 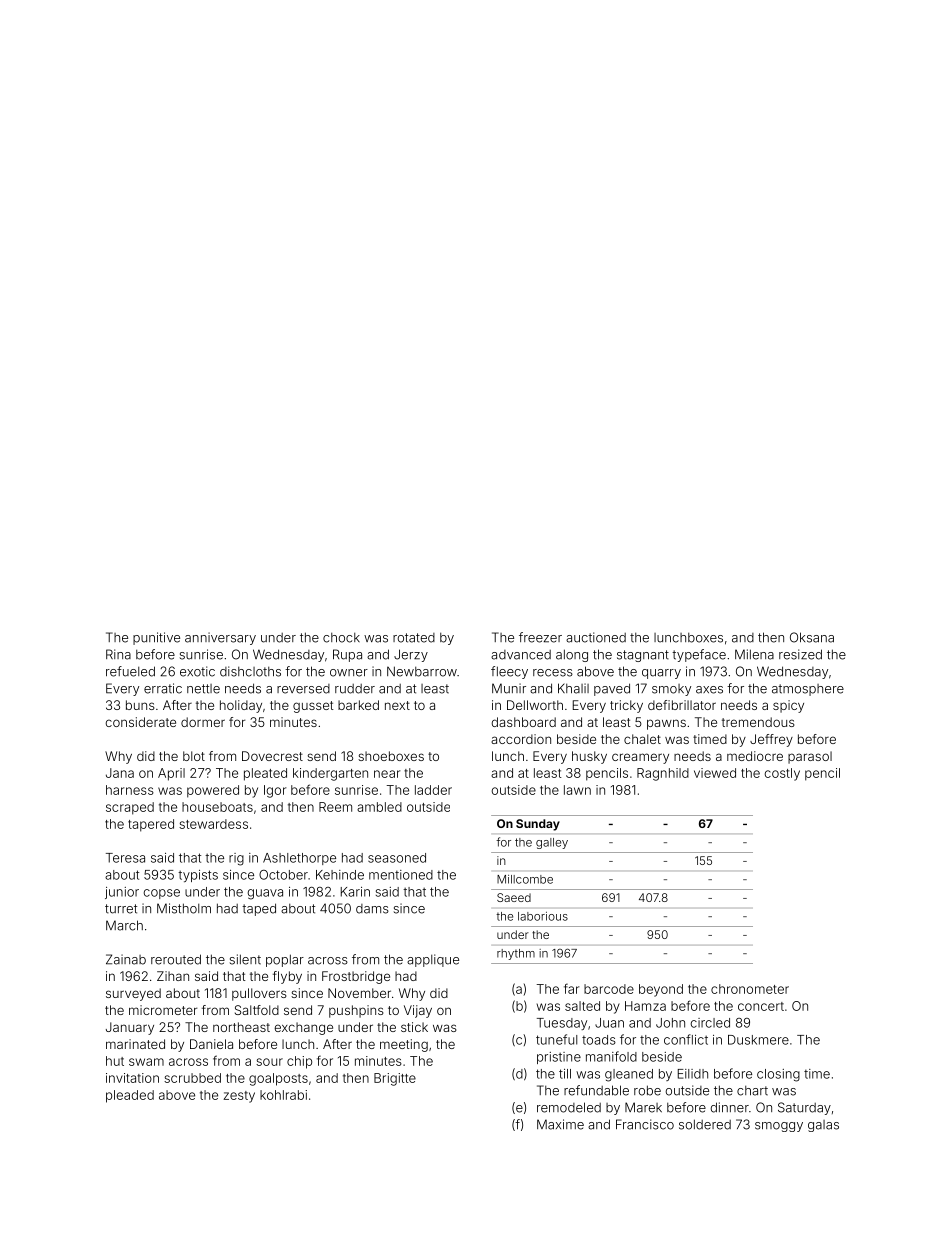 I want to click on Dellworth, so click(x=535, y=705).
